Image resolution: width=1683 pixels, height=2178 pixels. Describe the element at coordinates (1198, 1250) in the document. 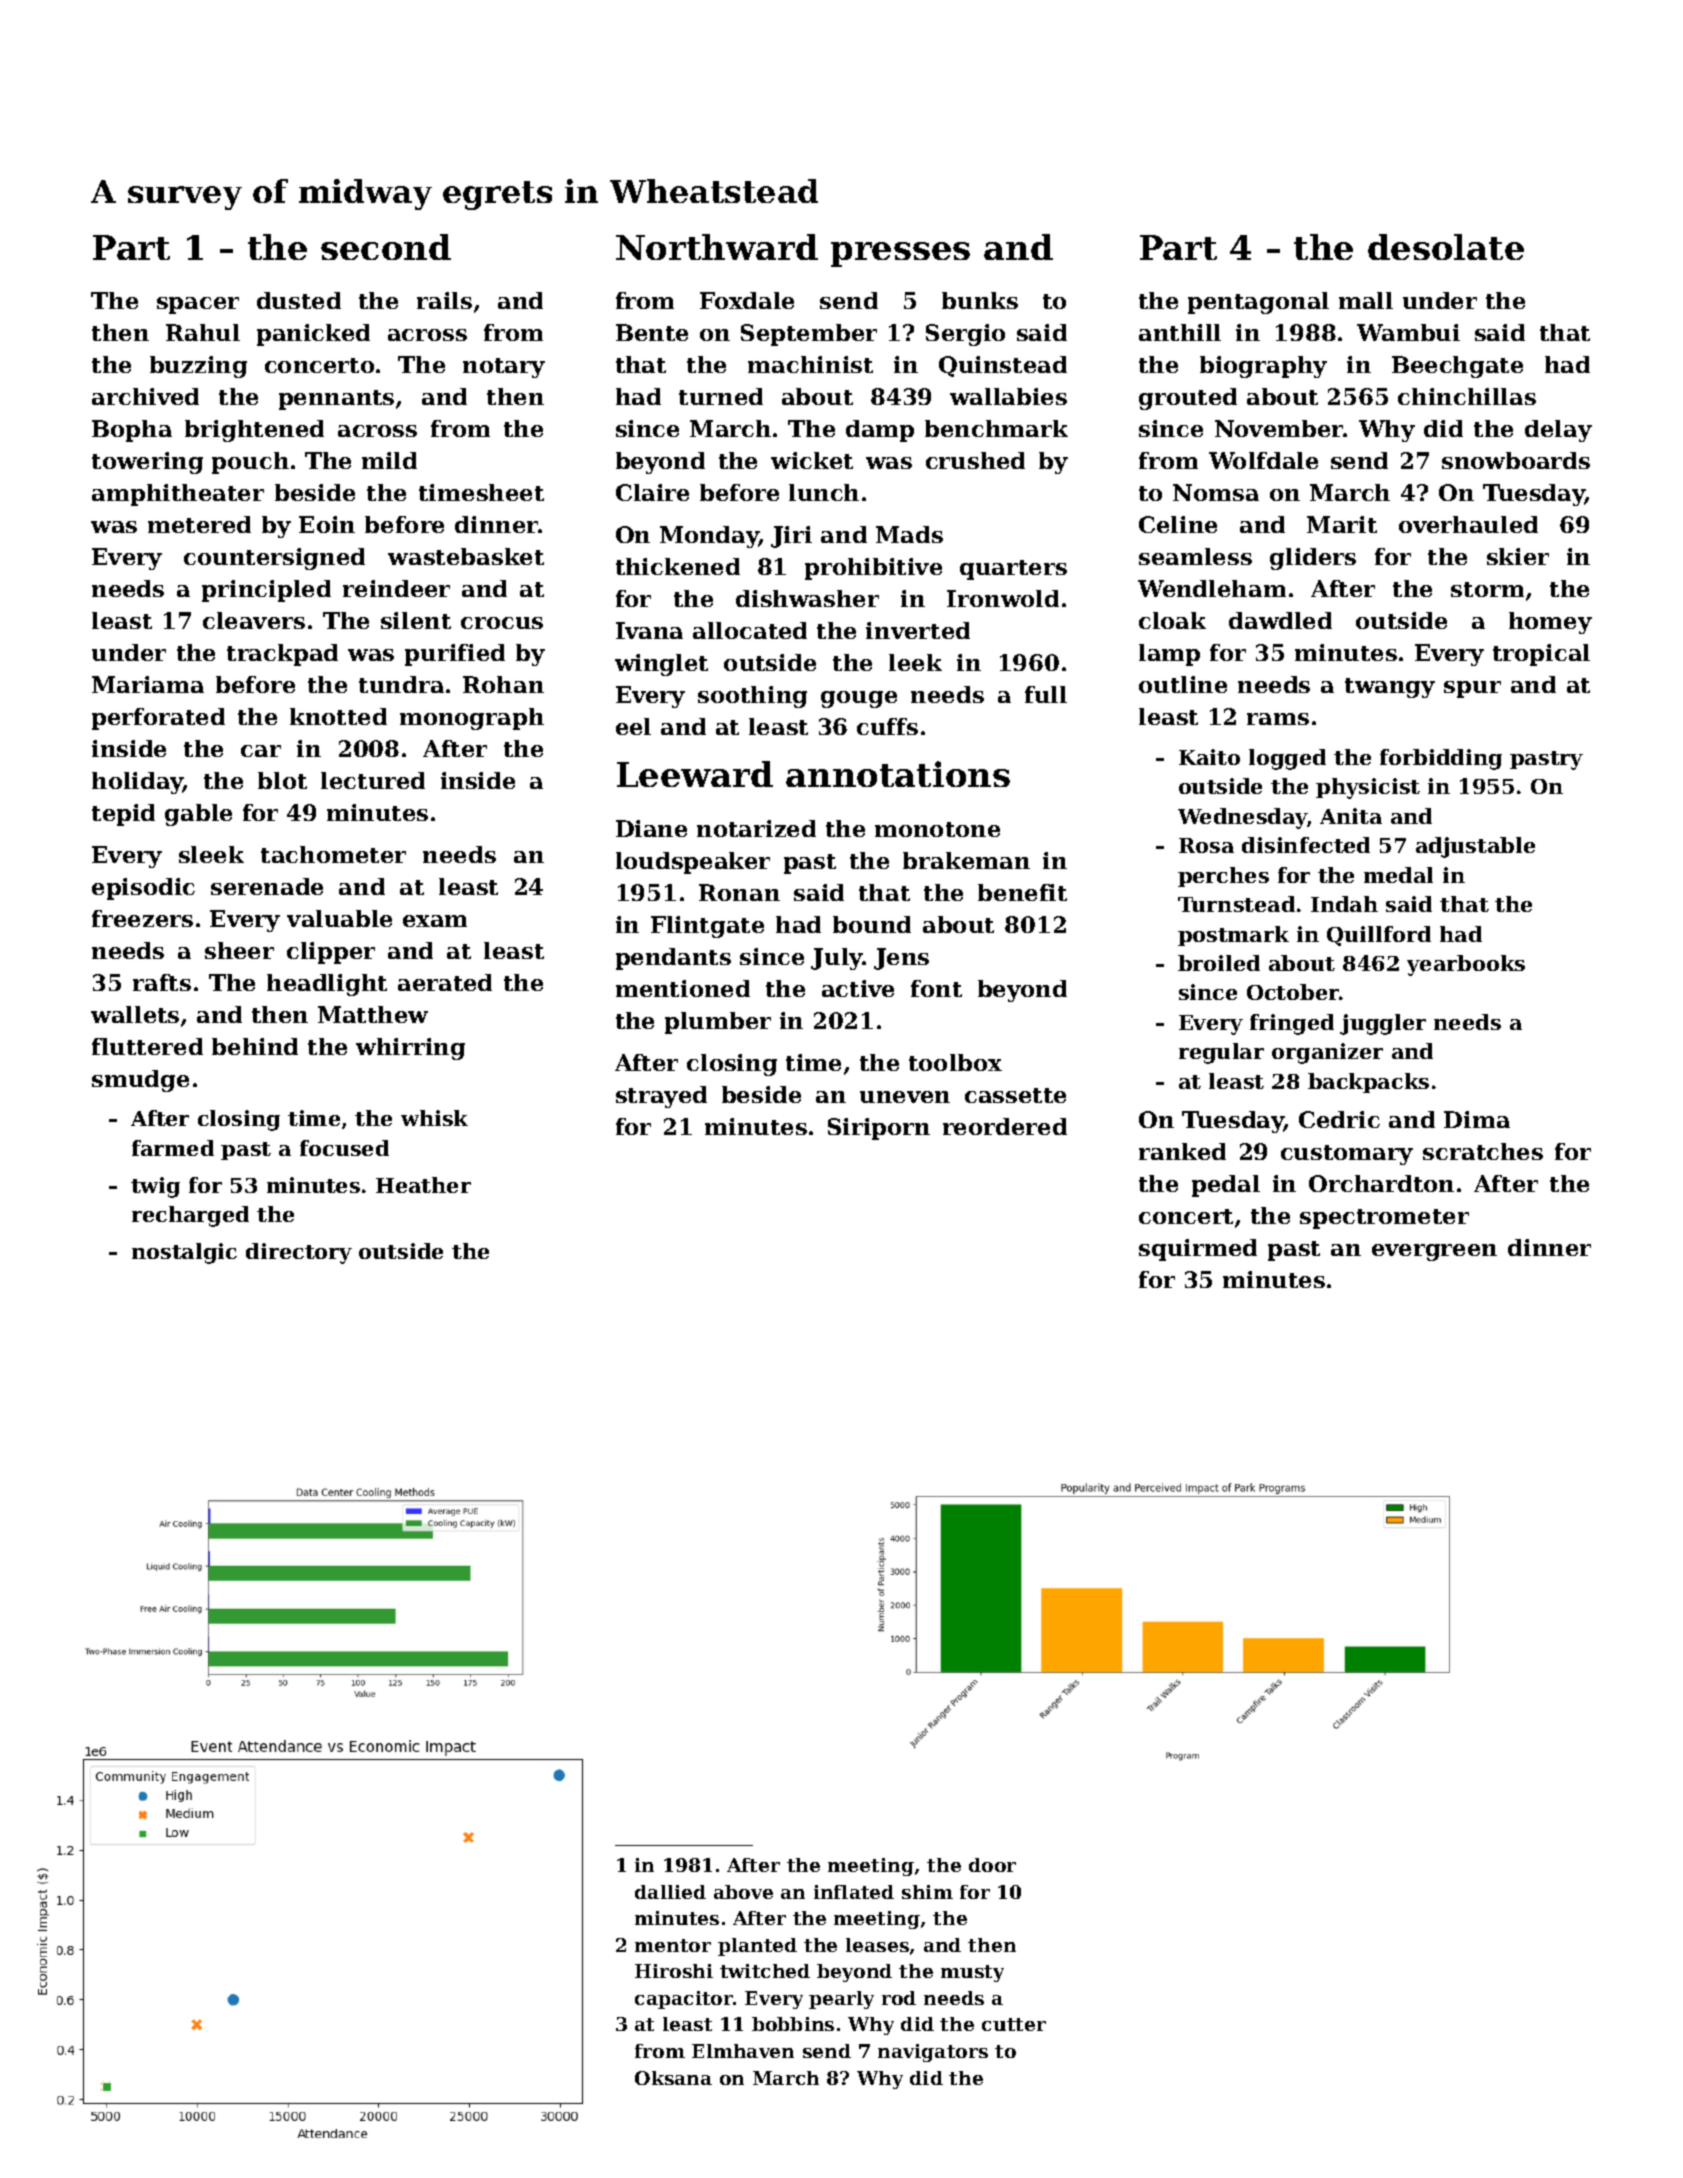

I see `squirmed` at that location.
